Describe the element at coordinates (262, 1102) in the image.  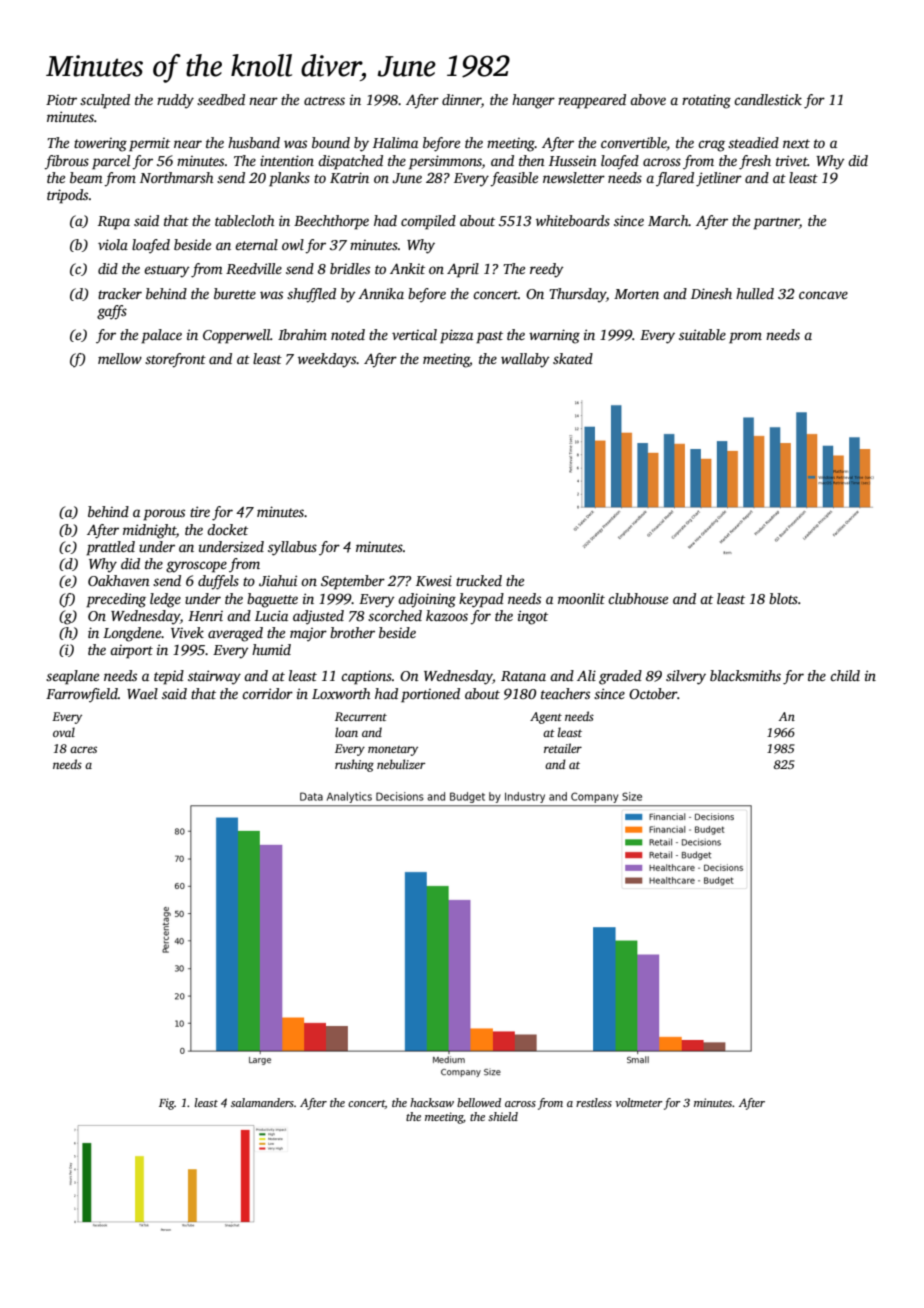
I see `salamanders` at that location.
